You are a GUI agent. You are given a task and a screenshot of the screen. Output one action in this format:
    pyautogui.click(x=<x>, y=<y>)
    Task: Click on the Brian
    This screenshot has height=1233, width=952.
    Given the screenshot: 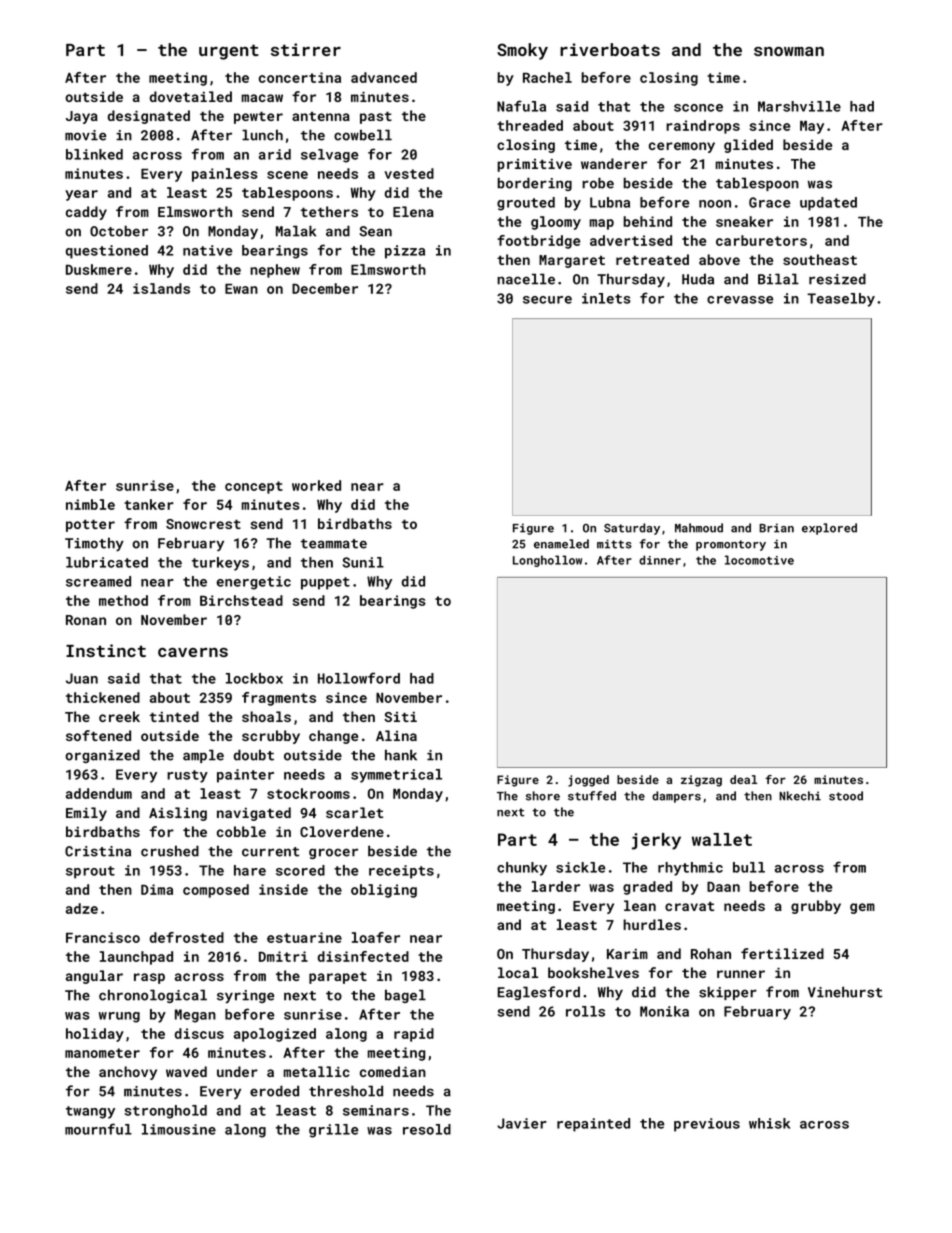 What is the action you would take?
    pyautogui.click(x=776, y=528)
